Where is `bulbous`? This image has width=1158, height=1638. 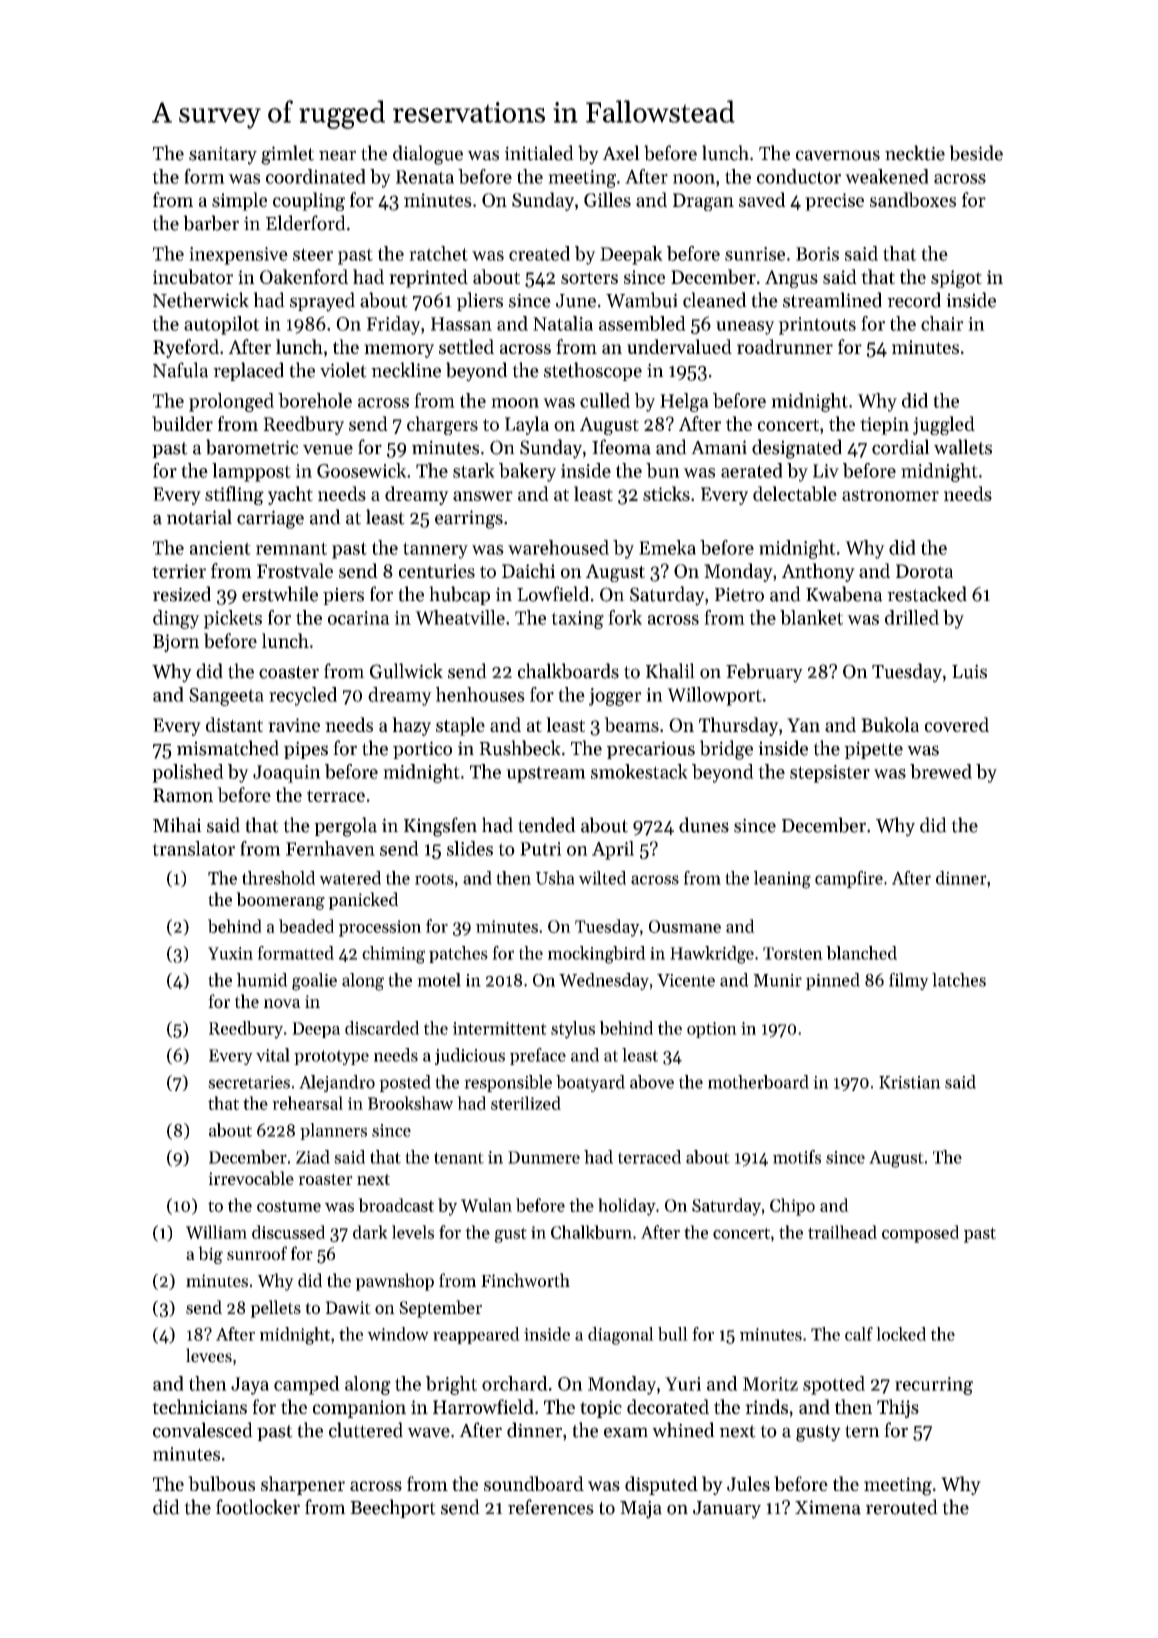 bulbous is located at coordinates (221, 1483).
